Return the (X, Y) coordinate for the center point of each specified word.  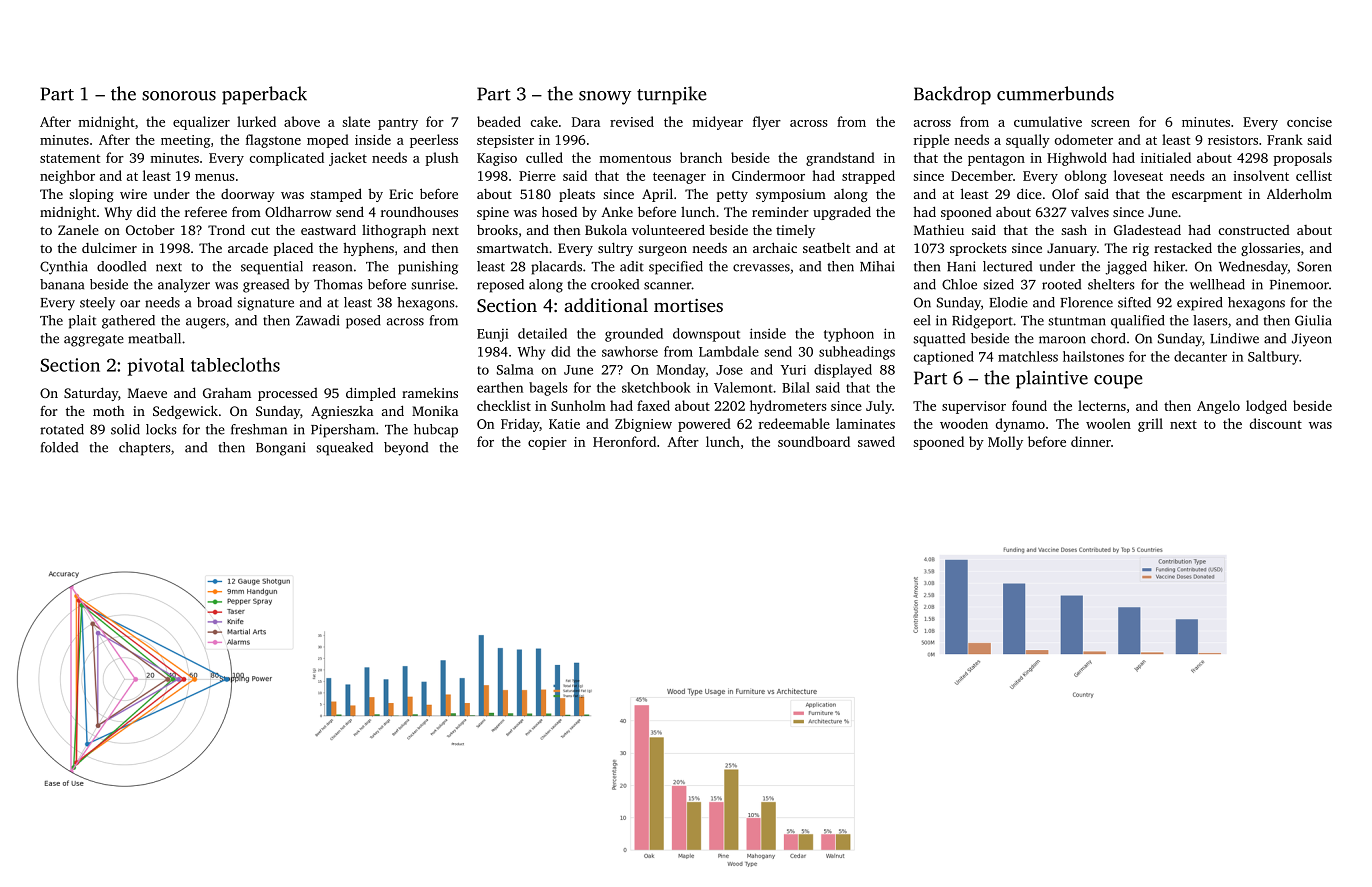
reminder (780, 211)
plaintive (1052, 379)
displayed (843, 371)
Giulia (1313, 320)
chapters (145, 449)
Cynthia (64, 268)
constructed (1254, 230)
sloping (91, 195)
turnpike (672, 95)
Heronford (624, 441)
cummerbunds (1055, 93)
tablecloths (235, 364)
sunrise (433, 284)
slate (356, 121)
